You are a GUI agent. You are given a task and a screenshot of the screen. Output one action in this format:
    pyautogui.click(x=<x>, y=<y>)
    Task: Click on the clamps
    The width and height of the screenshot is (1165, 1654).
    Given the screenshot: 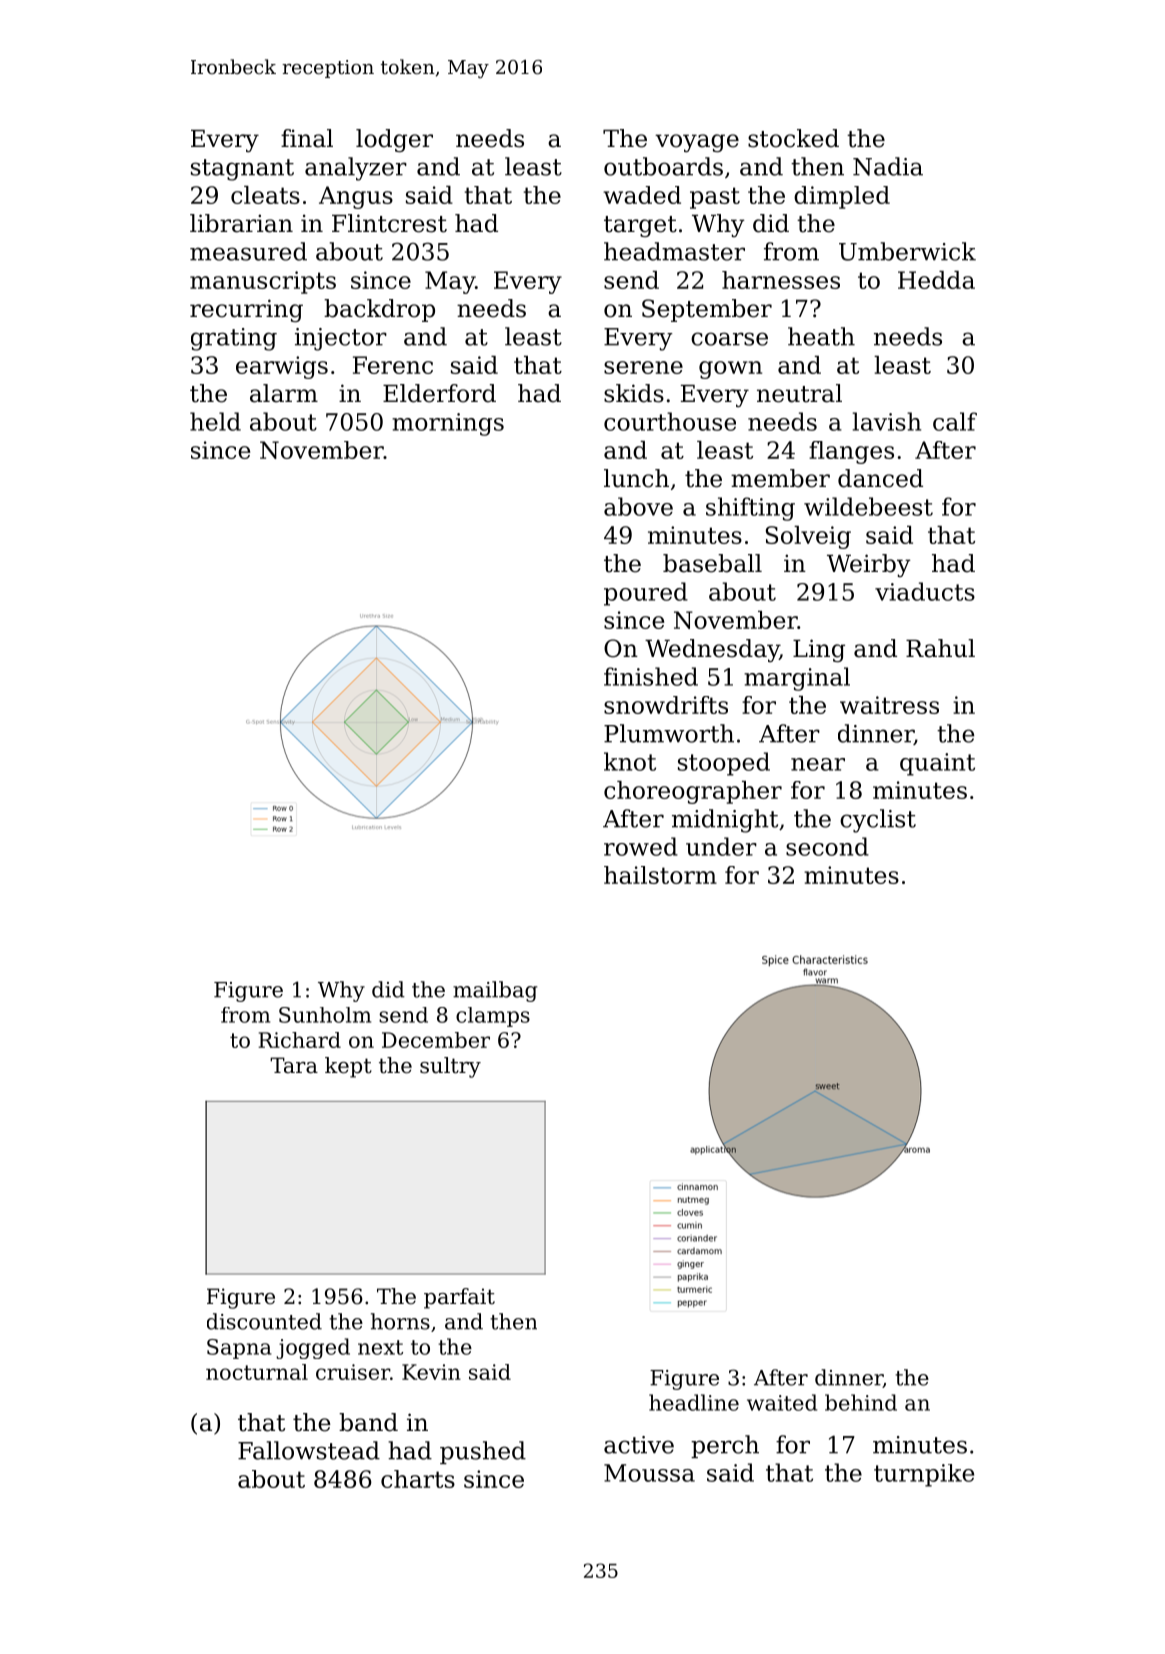 What is the action you would take?
    pyautogui.click(x=493, y=1017)
